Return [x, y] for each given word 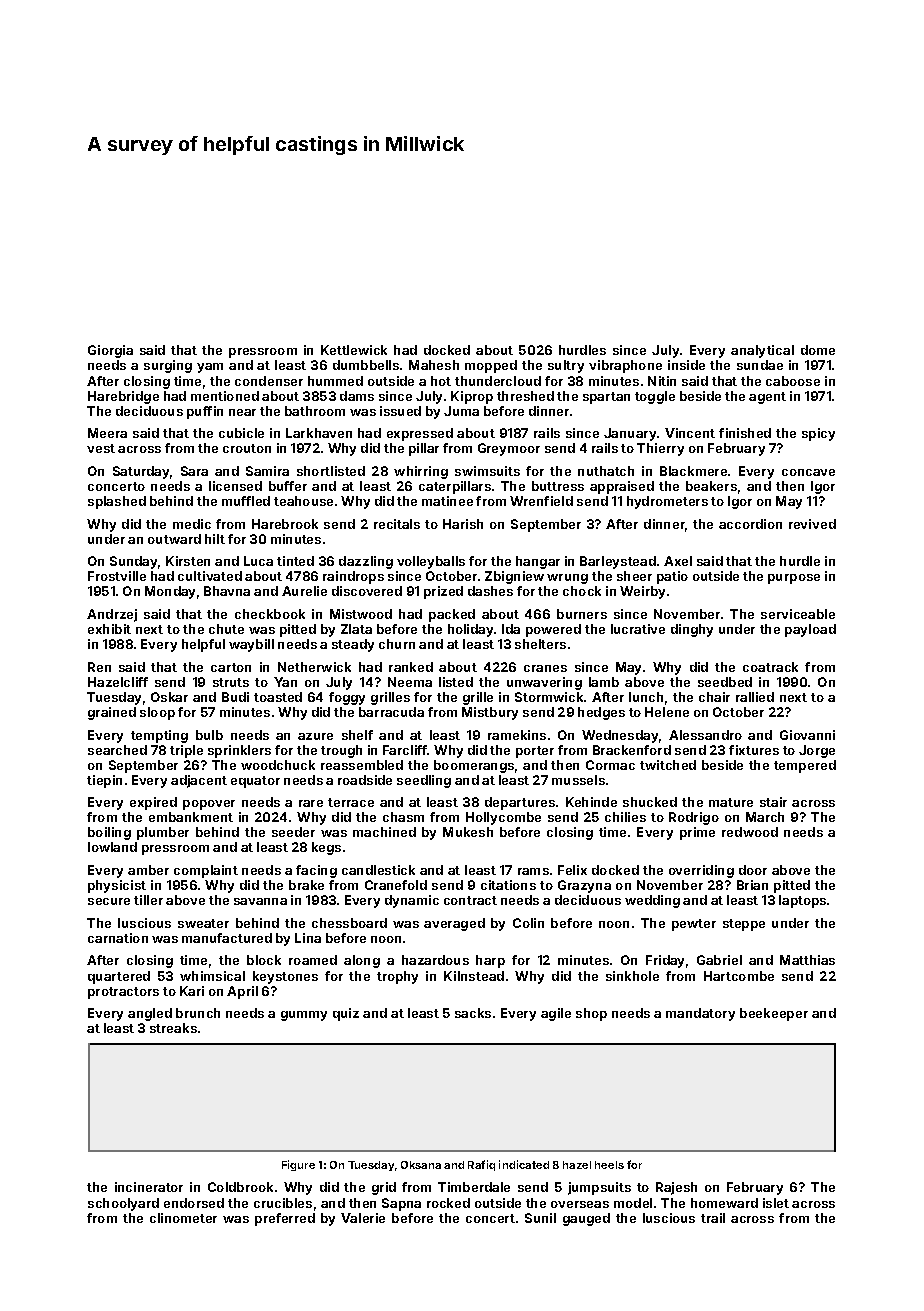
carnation [118, 938]
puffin [205, 412]
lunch [646, 697]
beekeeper [774, 1014]
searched [117, 750]
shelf [357, 735]
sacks [473, 1013]
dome [818, 350]
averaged [454, 924]
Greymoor [509, 449]
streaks [173, 1028]
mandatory [700, 1014]
